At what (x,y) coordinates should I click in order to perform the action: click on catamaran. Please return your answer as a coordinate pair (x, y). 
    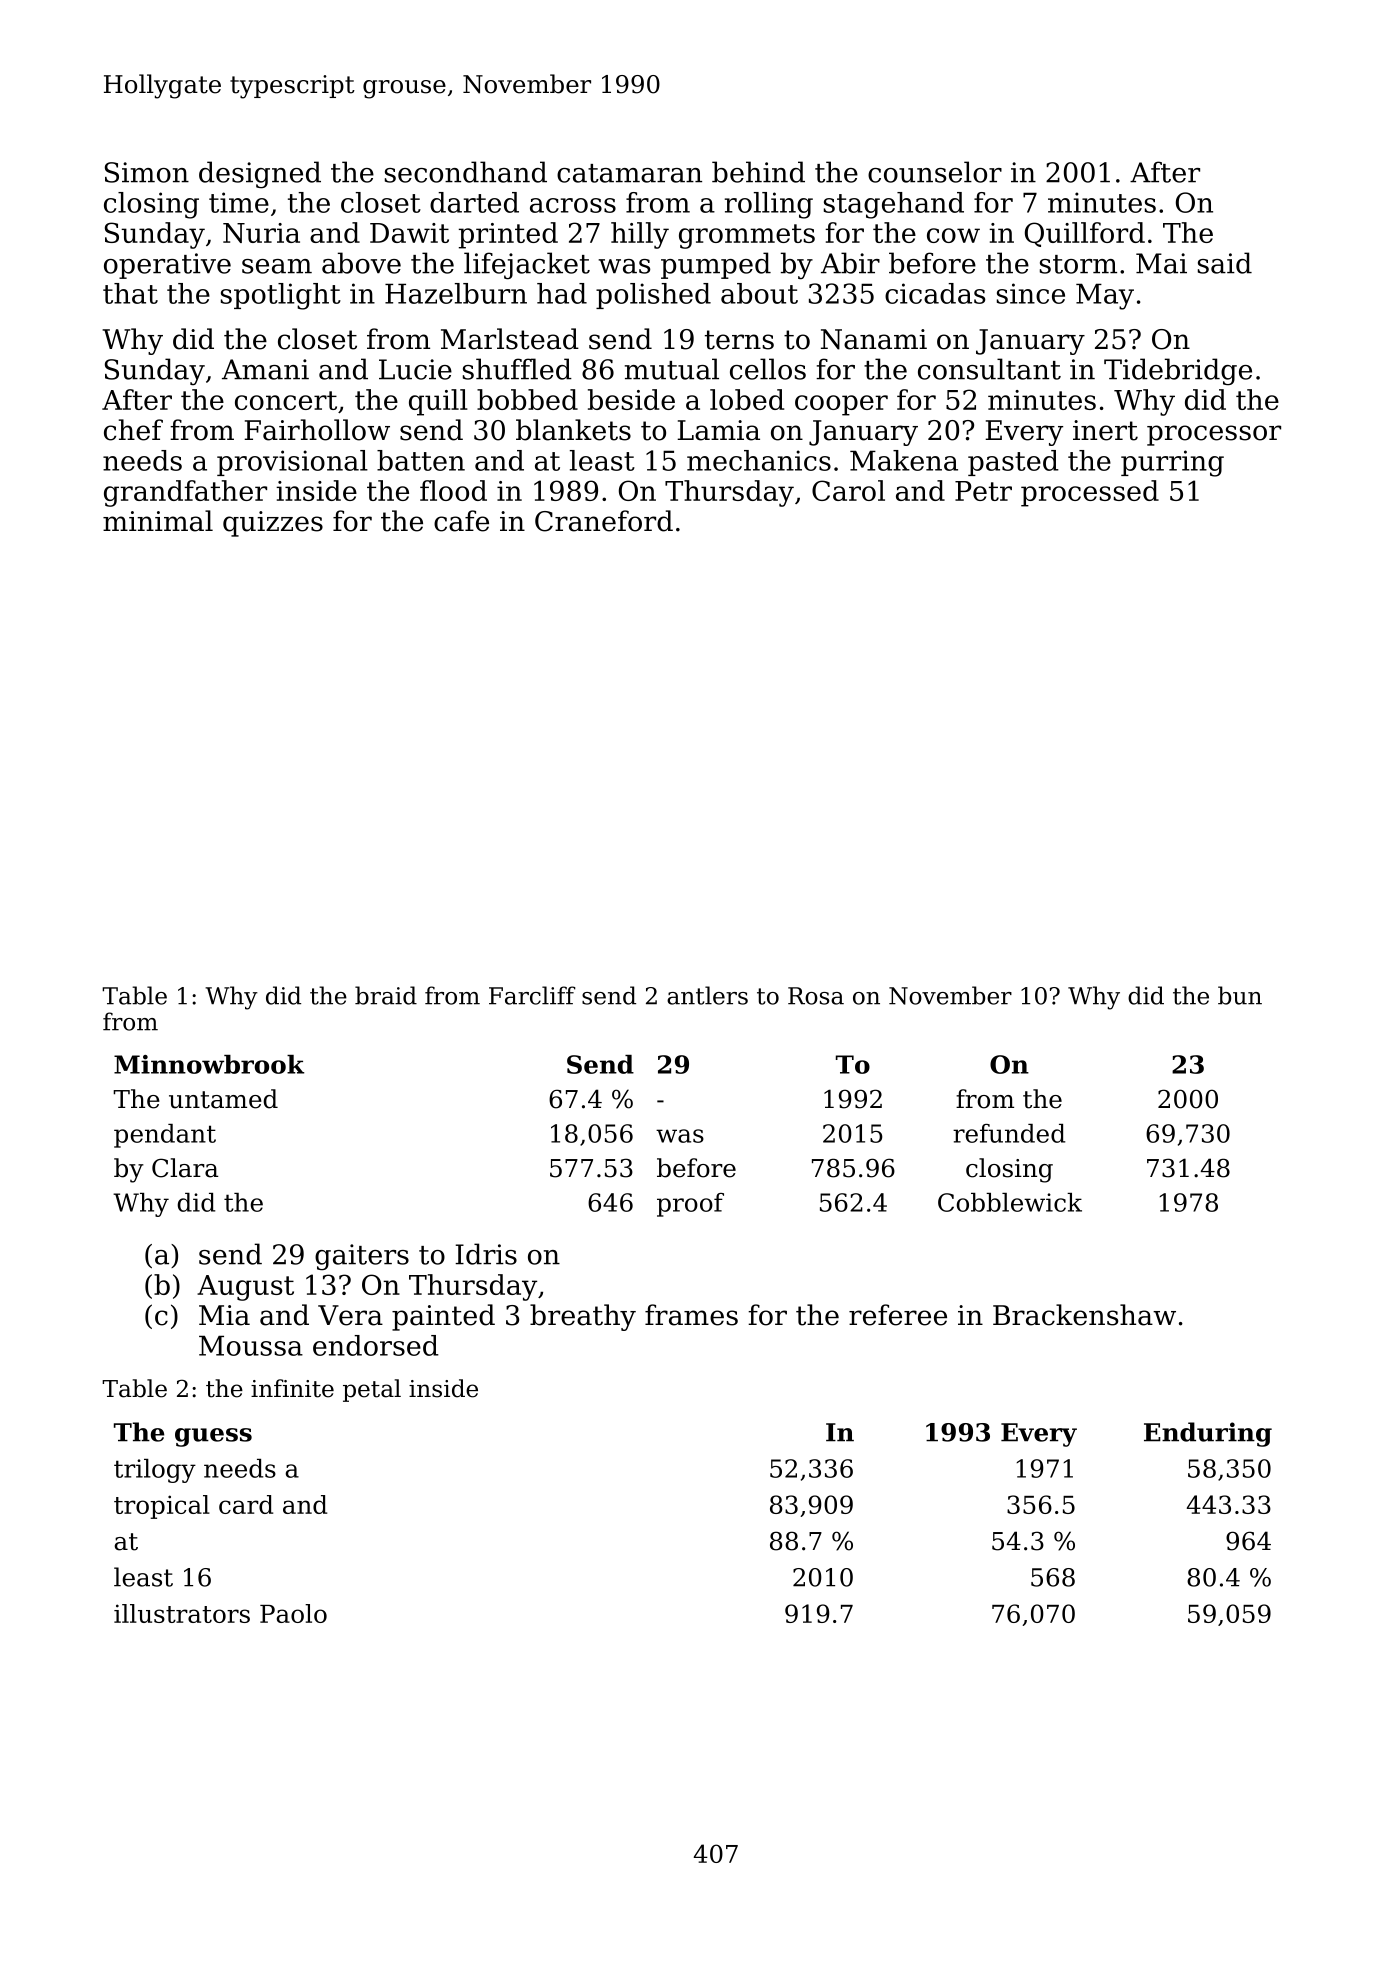
    Looking at the image, I should click on (629, 173).
